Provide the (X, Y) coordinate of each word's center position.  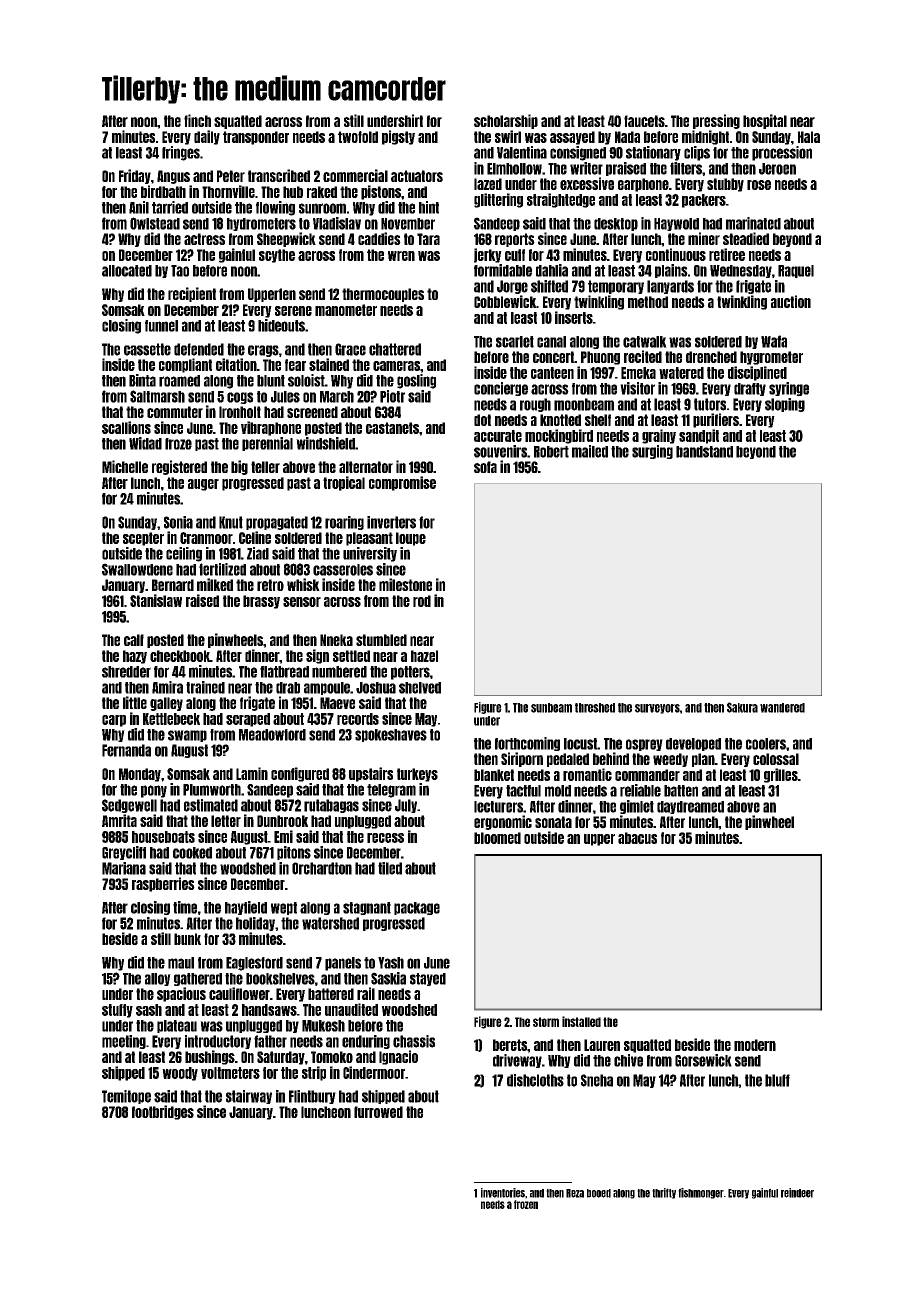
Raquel (796, 271)
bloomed (497, 838)
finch (197, 120)
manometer (346, 310)
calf (134, 640)
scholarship (506, 121)
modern (755, 1045)
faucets (644, 121)
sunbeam (551, 708)
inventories (503, 1193)
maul (181, 963)
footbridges (163, 1112)
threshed (595, 708)
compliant (185, 365)
